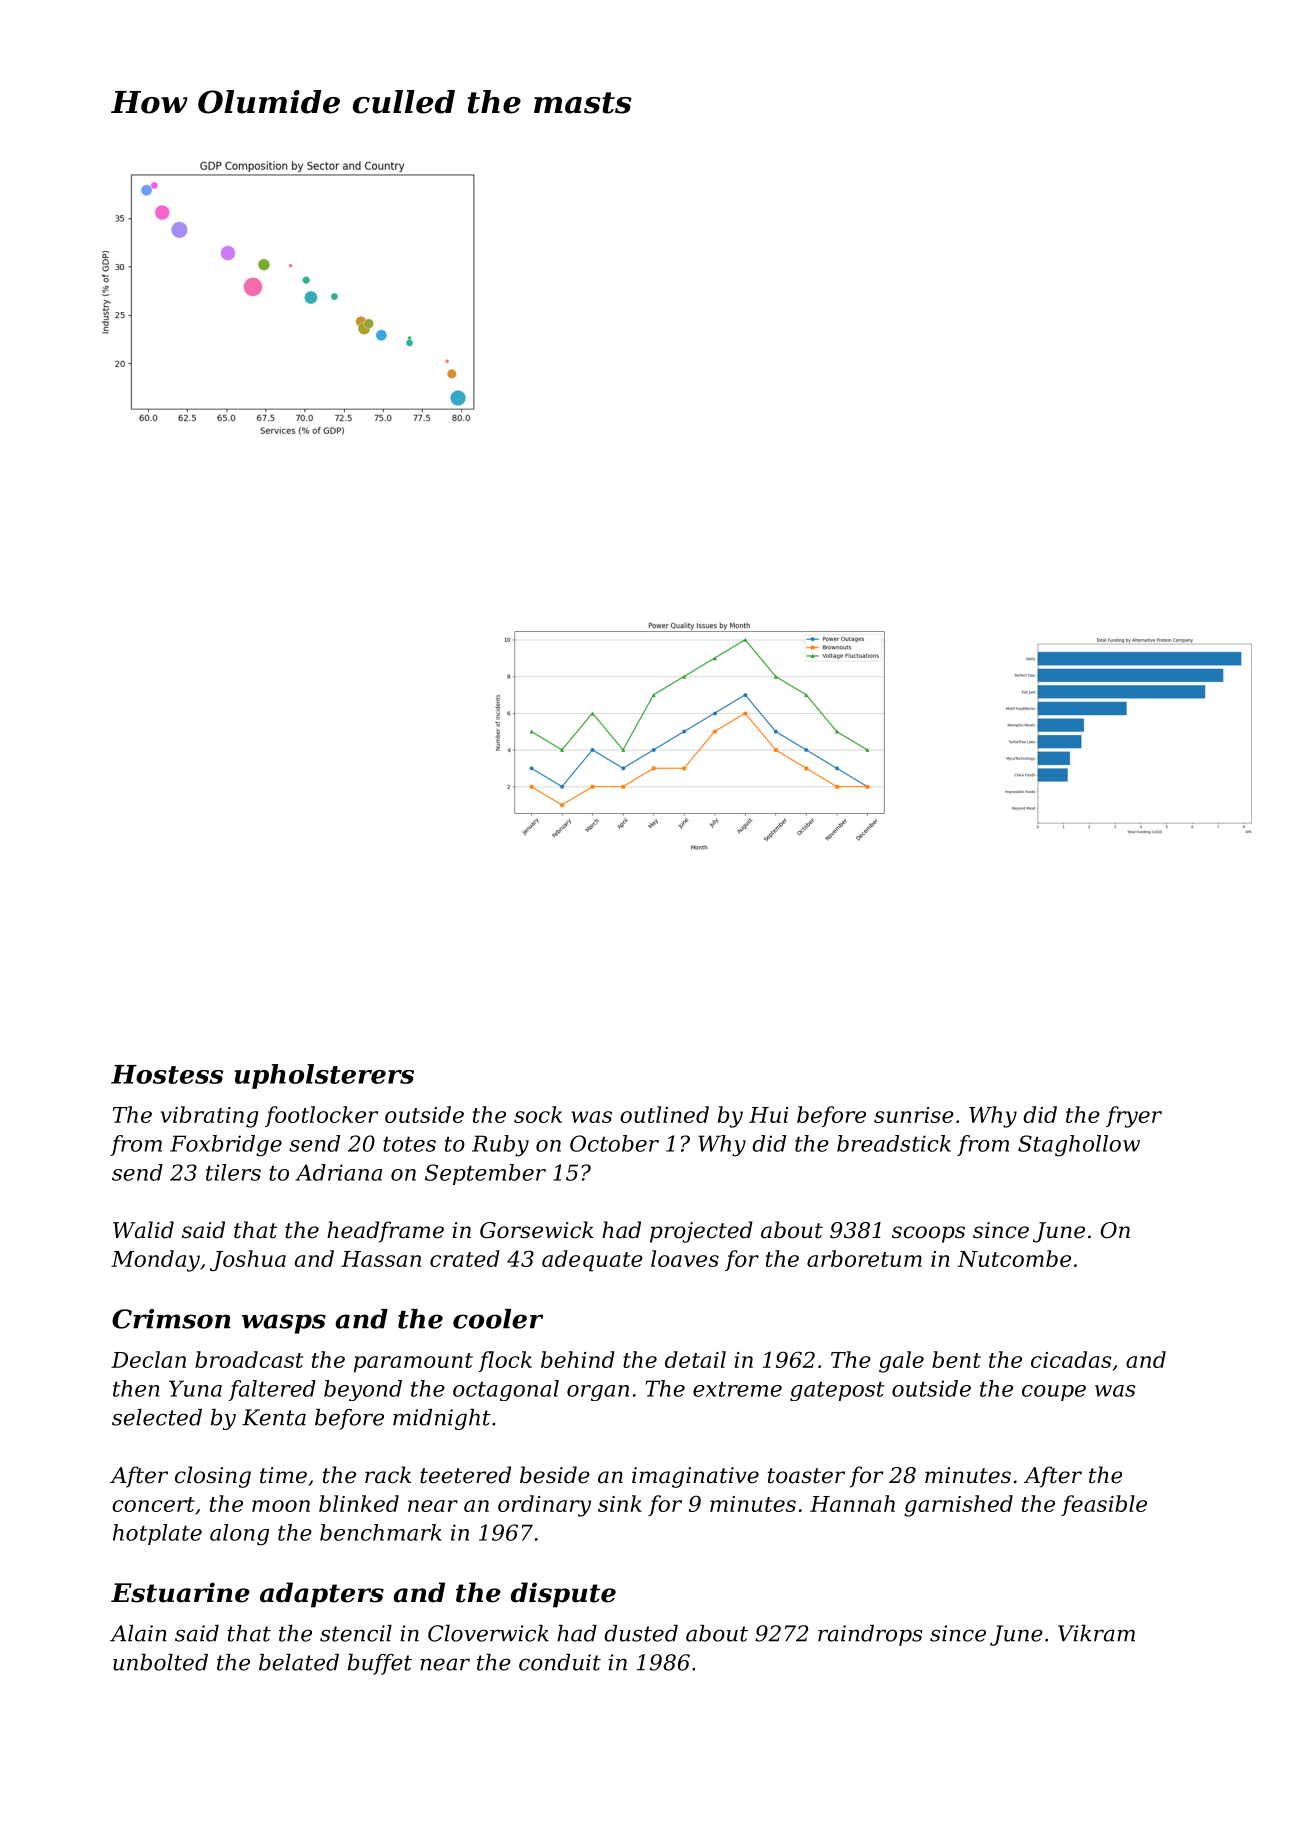 The height and width of the screenshot is (1824, 1290). I want to click on buffet, so click(380, 1664).
